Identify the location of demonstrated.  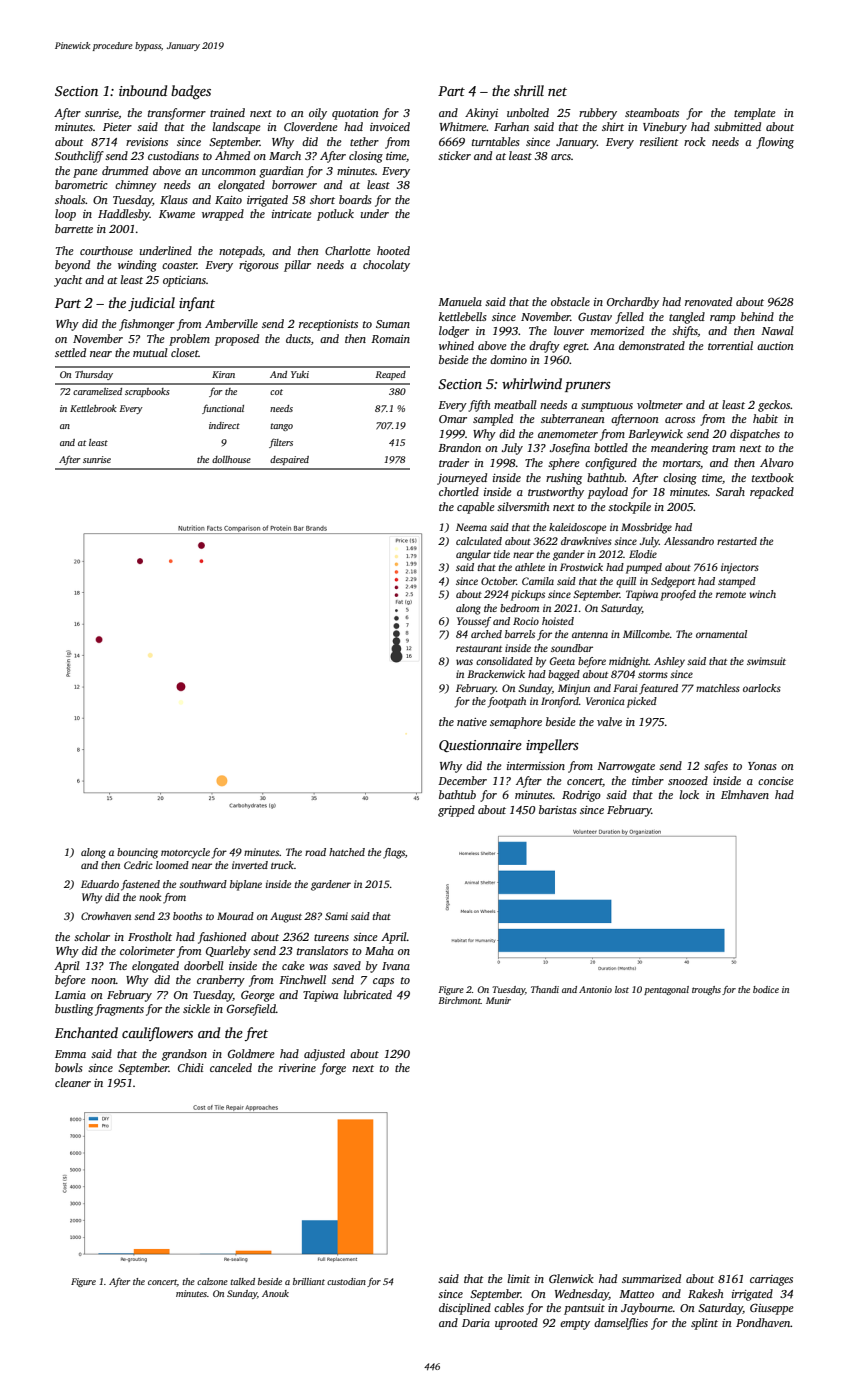
(652, 345).
